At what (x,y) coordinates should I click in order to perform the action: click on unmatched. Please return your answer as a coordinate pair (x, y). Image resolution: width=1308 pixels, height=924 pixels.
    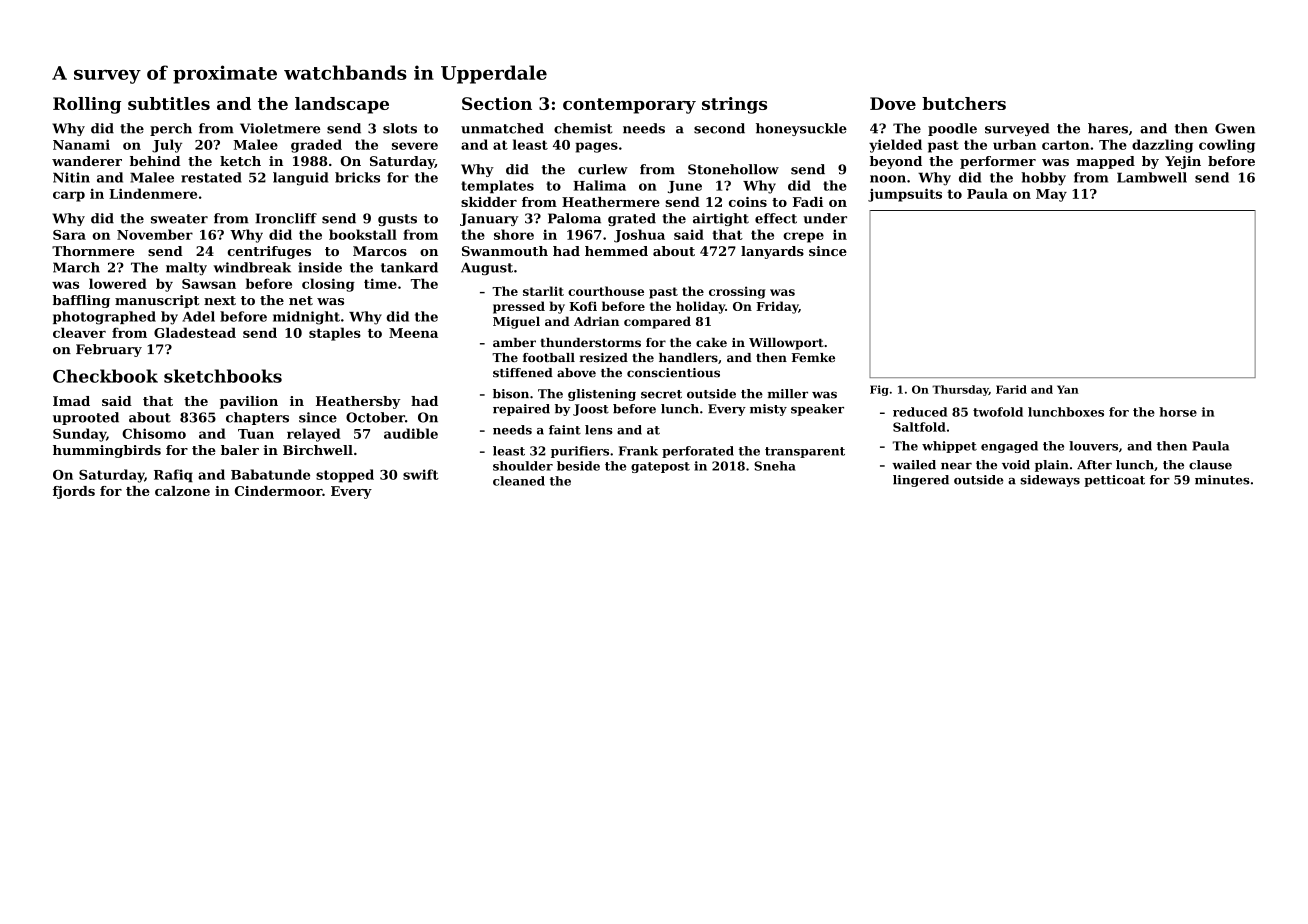
    Looking at the image, I should click on (502, 128).
